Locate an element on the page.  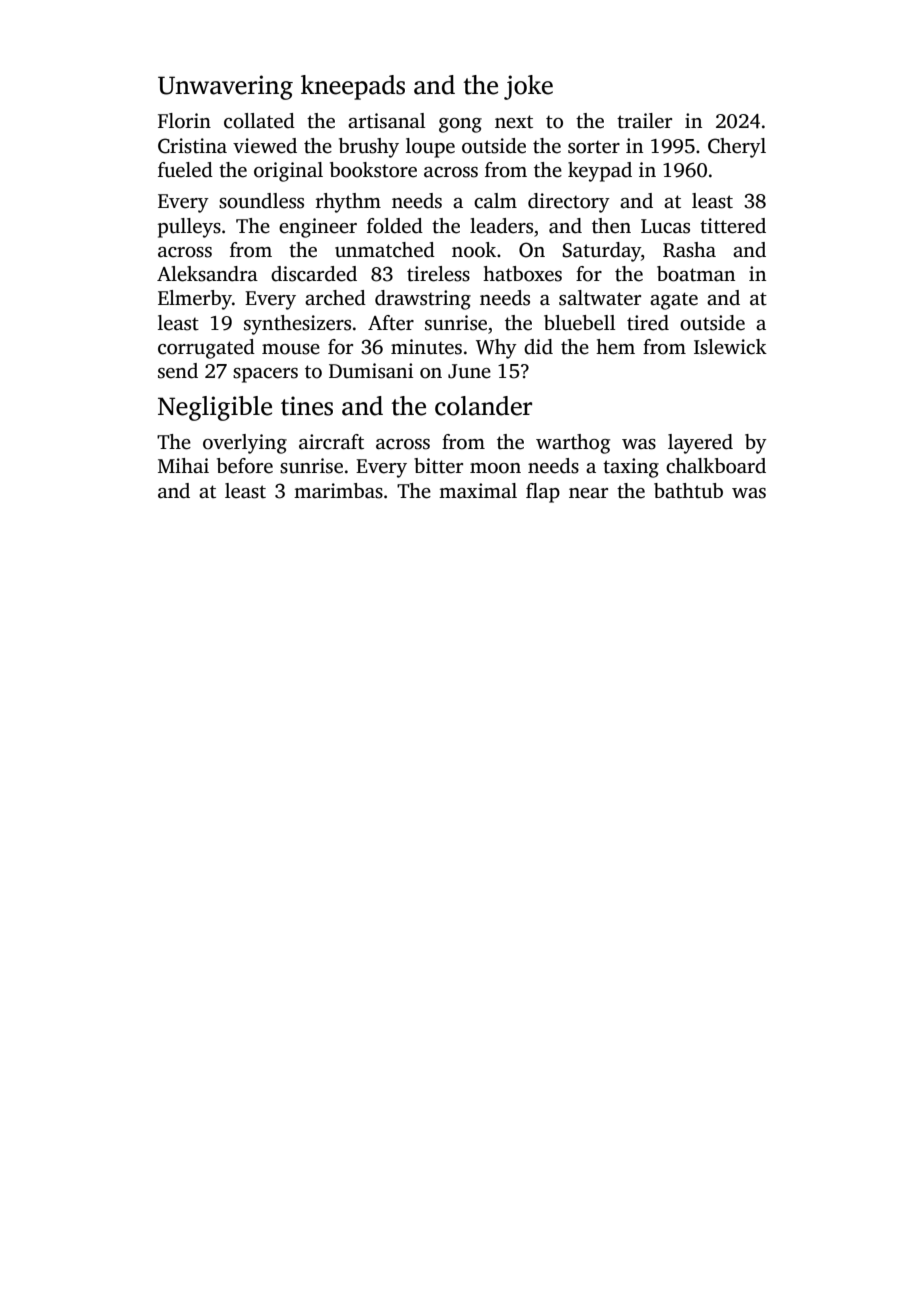
kneepads is located at coordinates (353, 87).
